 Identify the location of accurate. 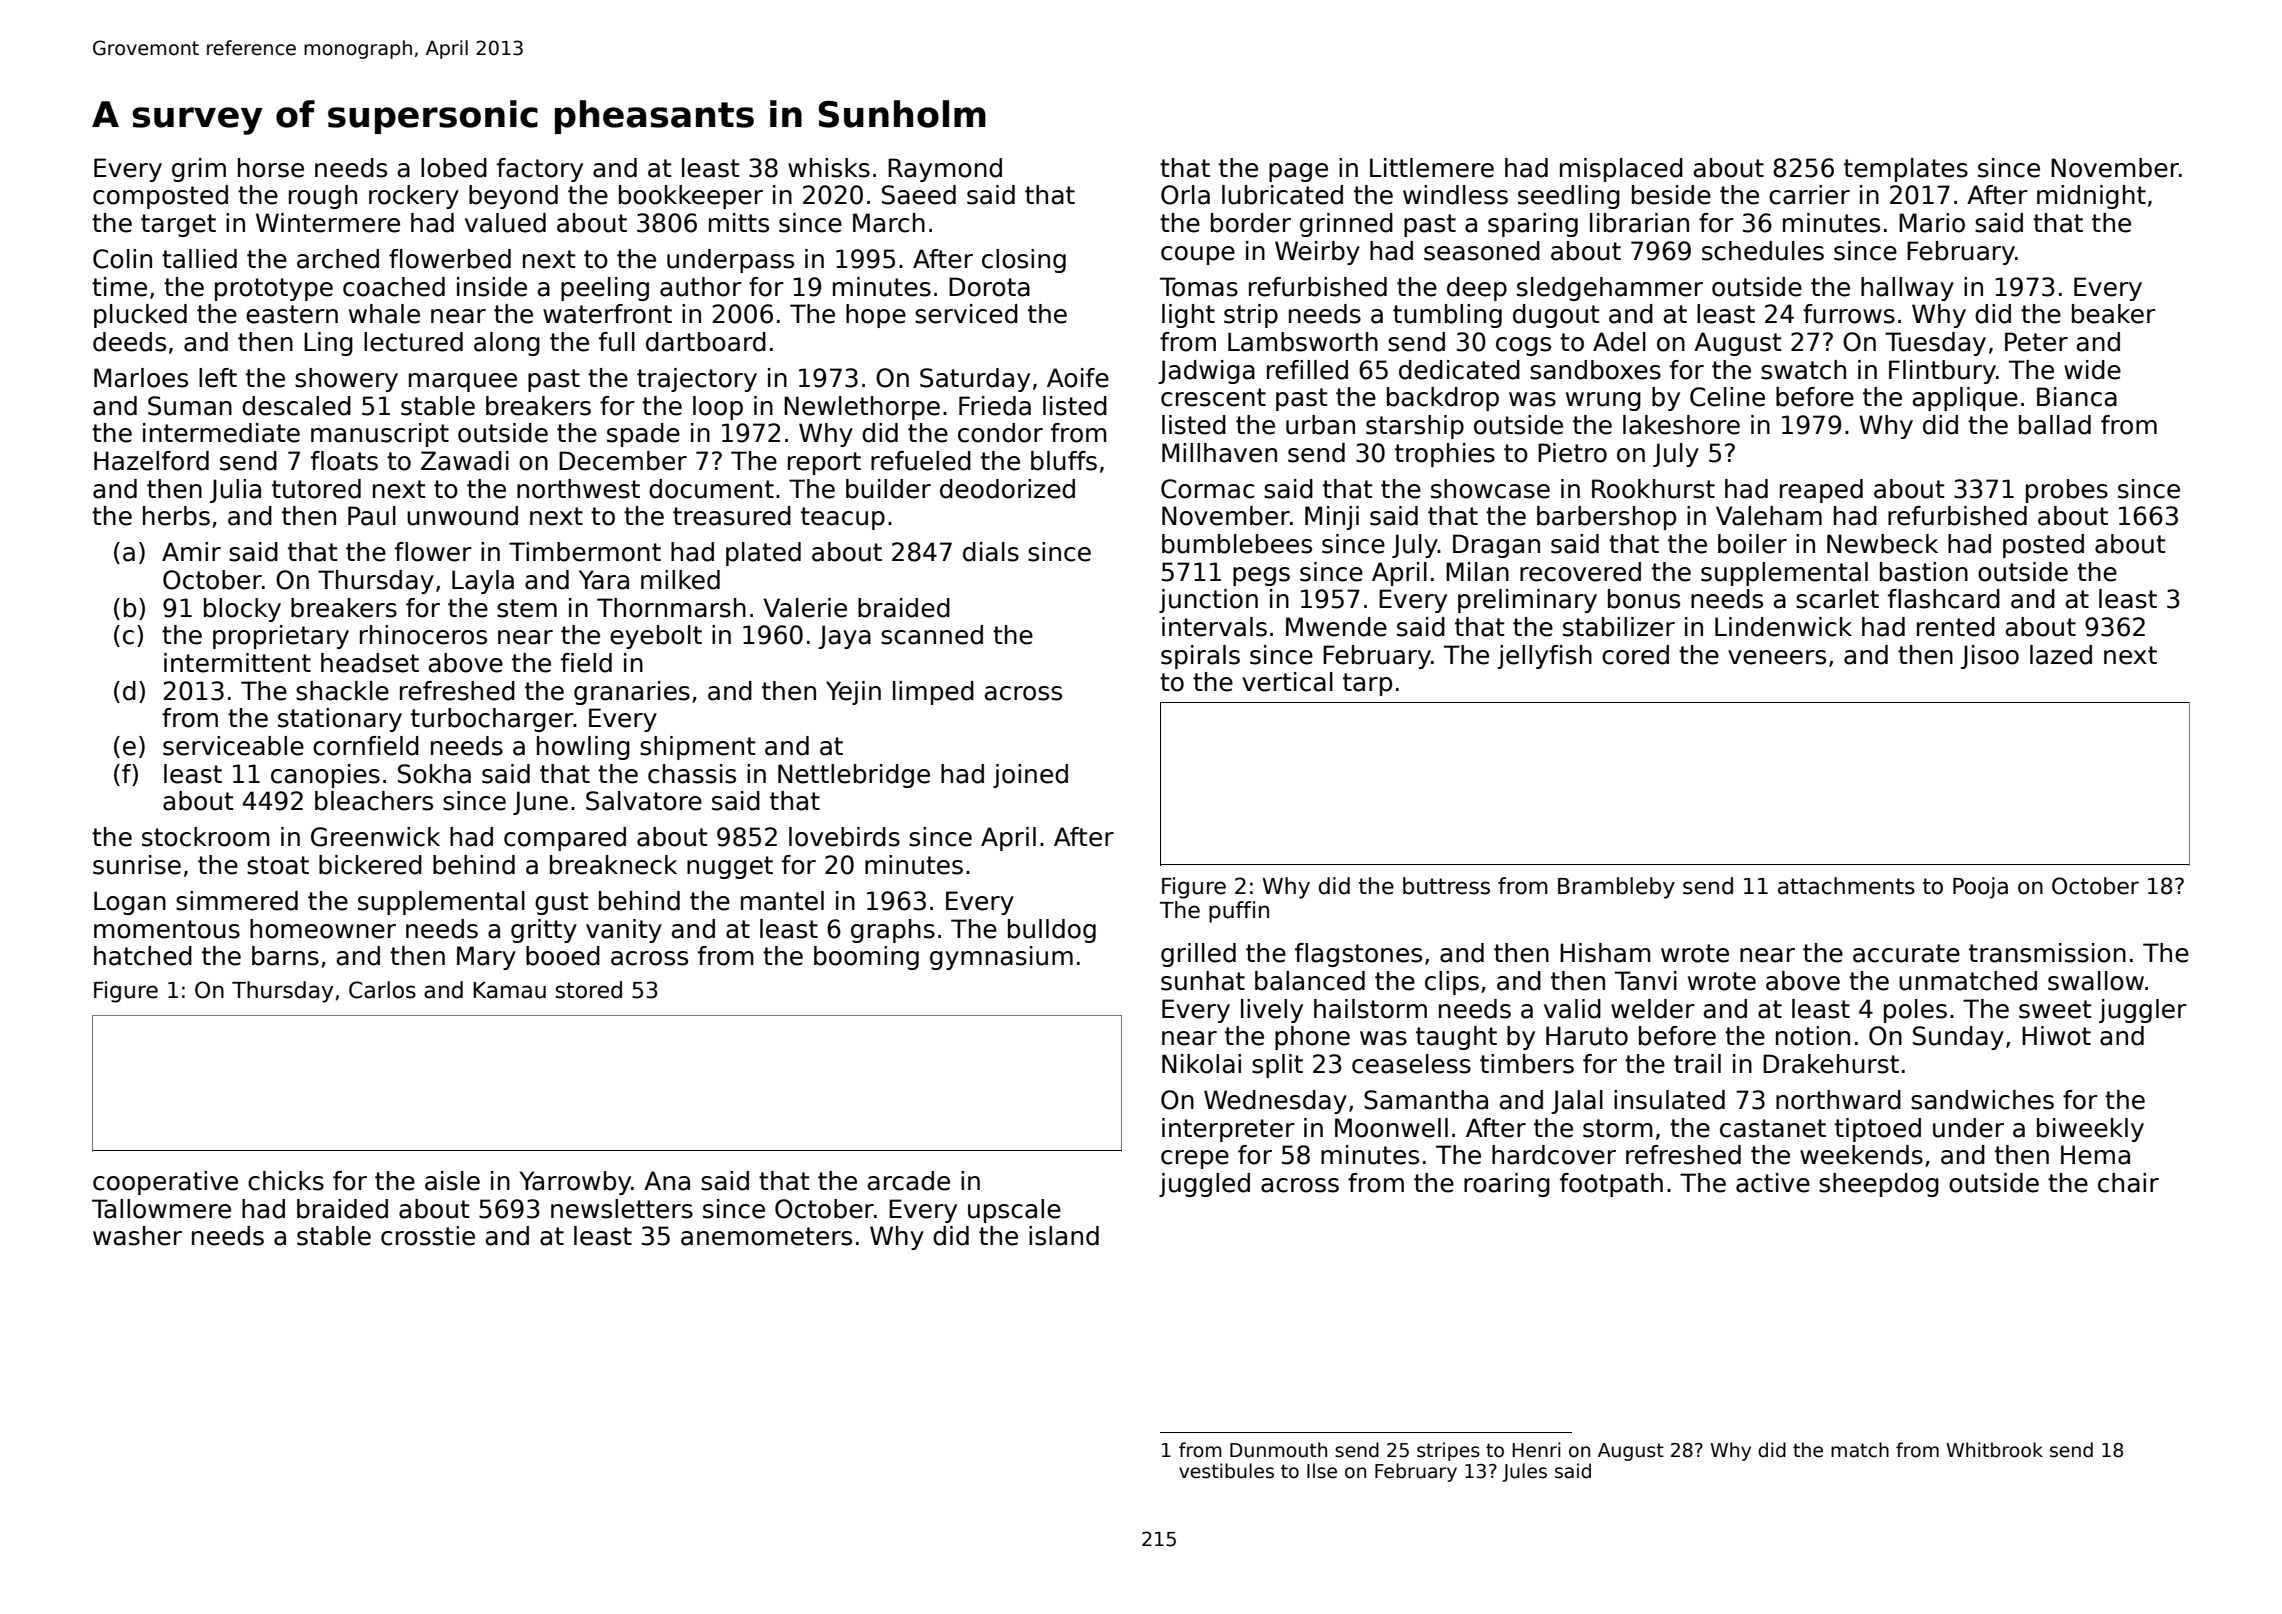
(1906, 953).
